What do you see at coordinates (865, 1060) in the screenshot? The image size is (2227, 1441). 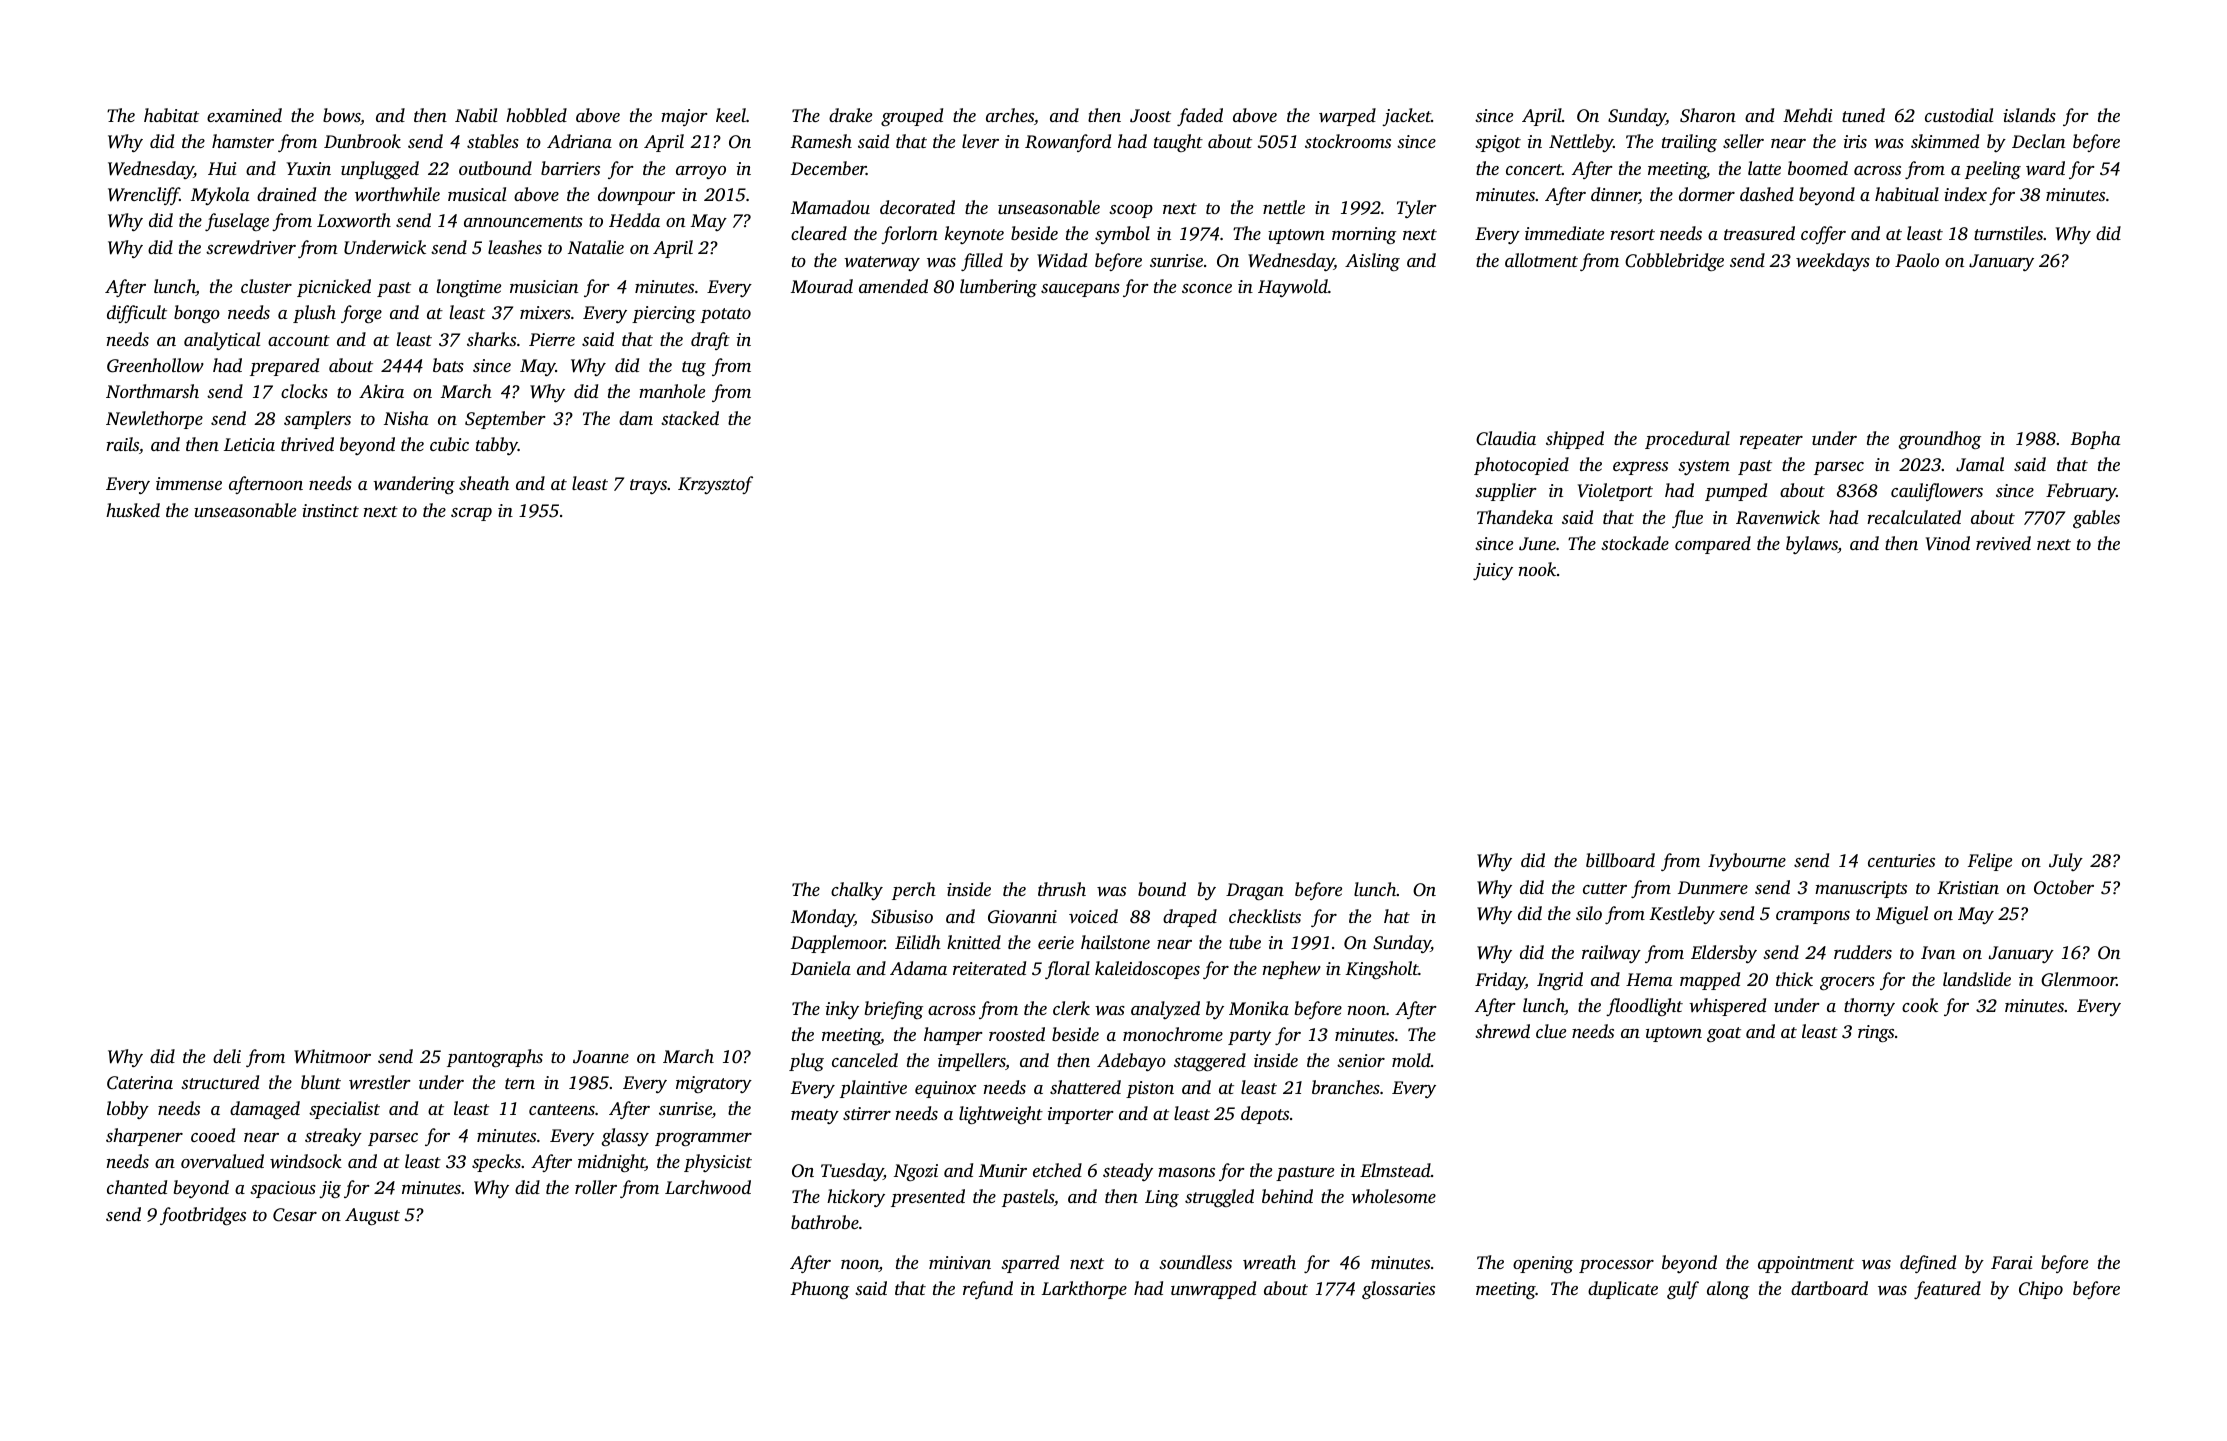 I see `canceled` at bounding box center [865, 1060].
